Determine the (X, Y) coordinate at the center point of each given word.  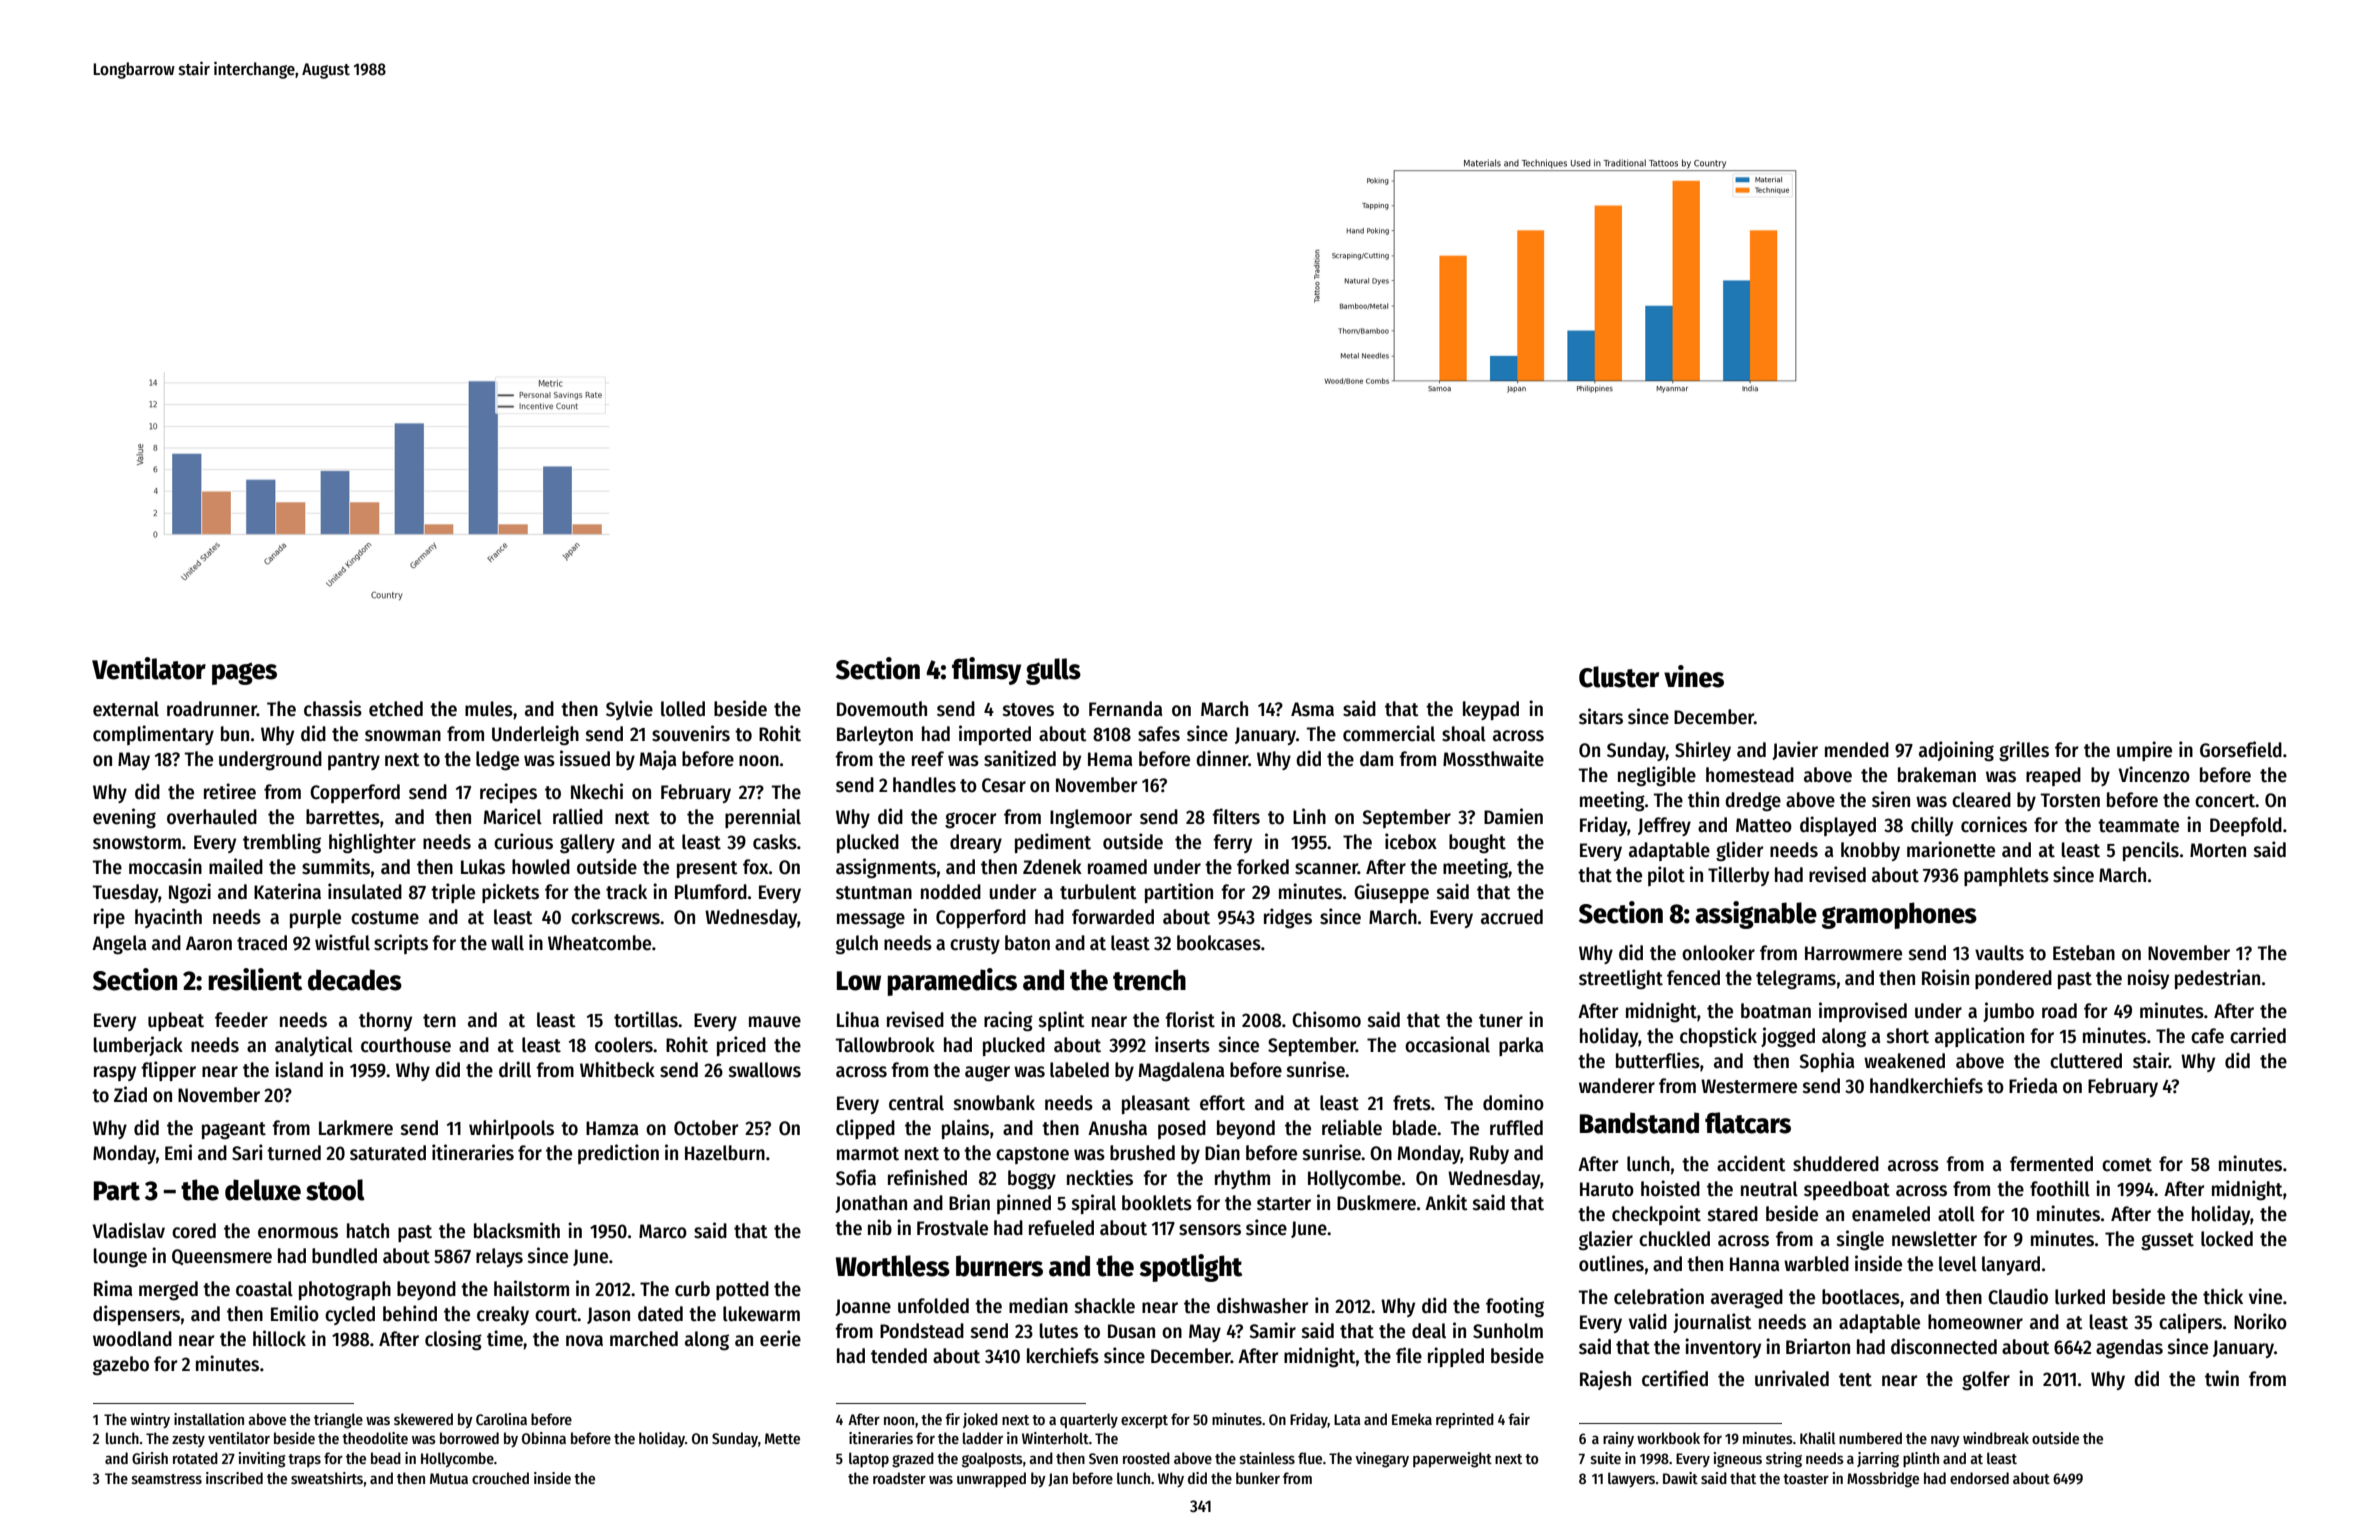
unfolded (933, 1306)
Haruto (1607, 1189)
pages (244, 673)
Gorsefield (2241, 749)
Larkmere (356, 1128)
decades (355, 980)
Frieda (2033, 1085)
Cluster (1619, 677)
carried (2258, 1035)
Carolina (501, 1419)
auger (987, 1073)
